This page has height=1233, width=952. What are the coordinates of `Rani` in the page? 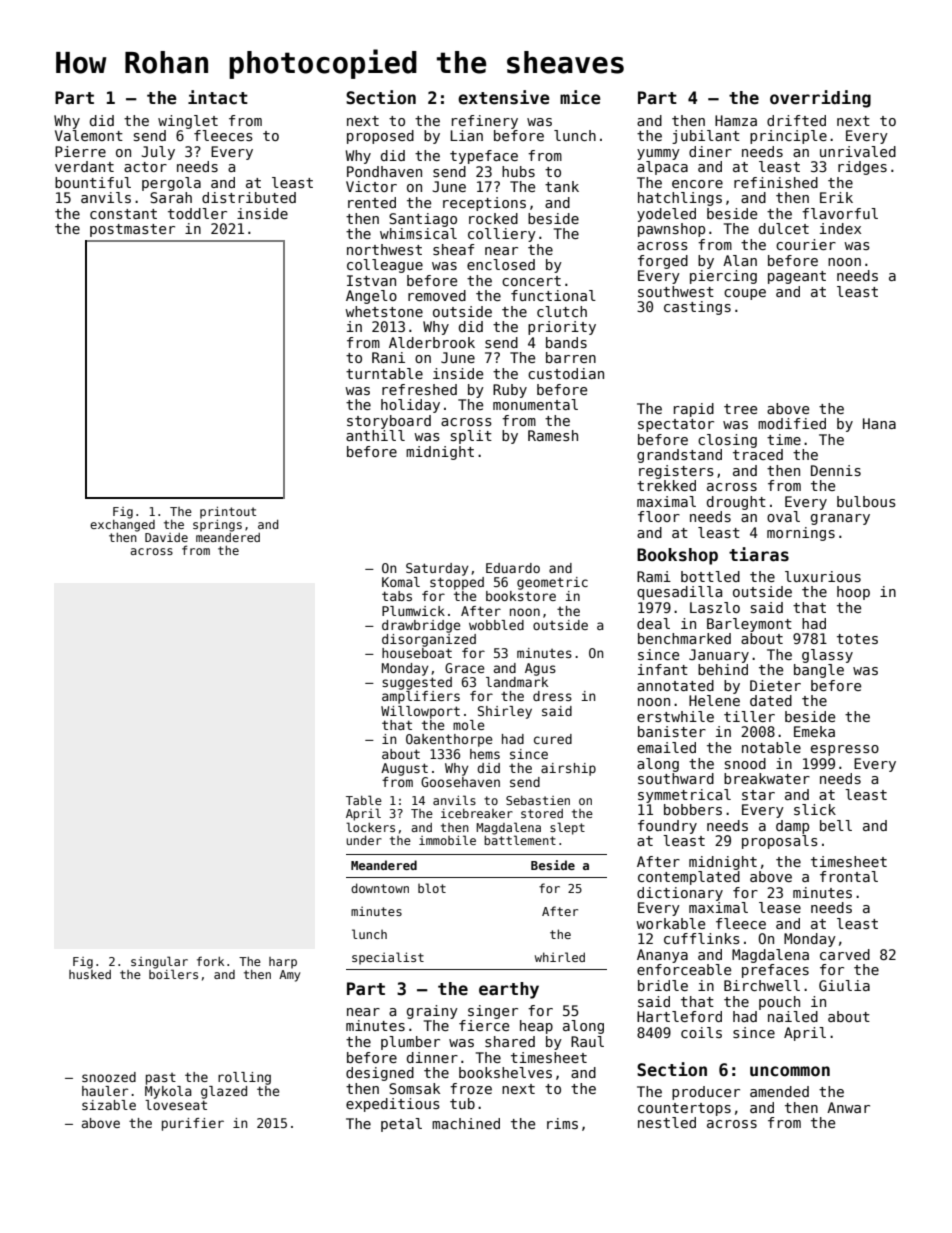 It's located at (388, 357).
